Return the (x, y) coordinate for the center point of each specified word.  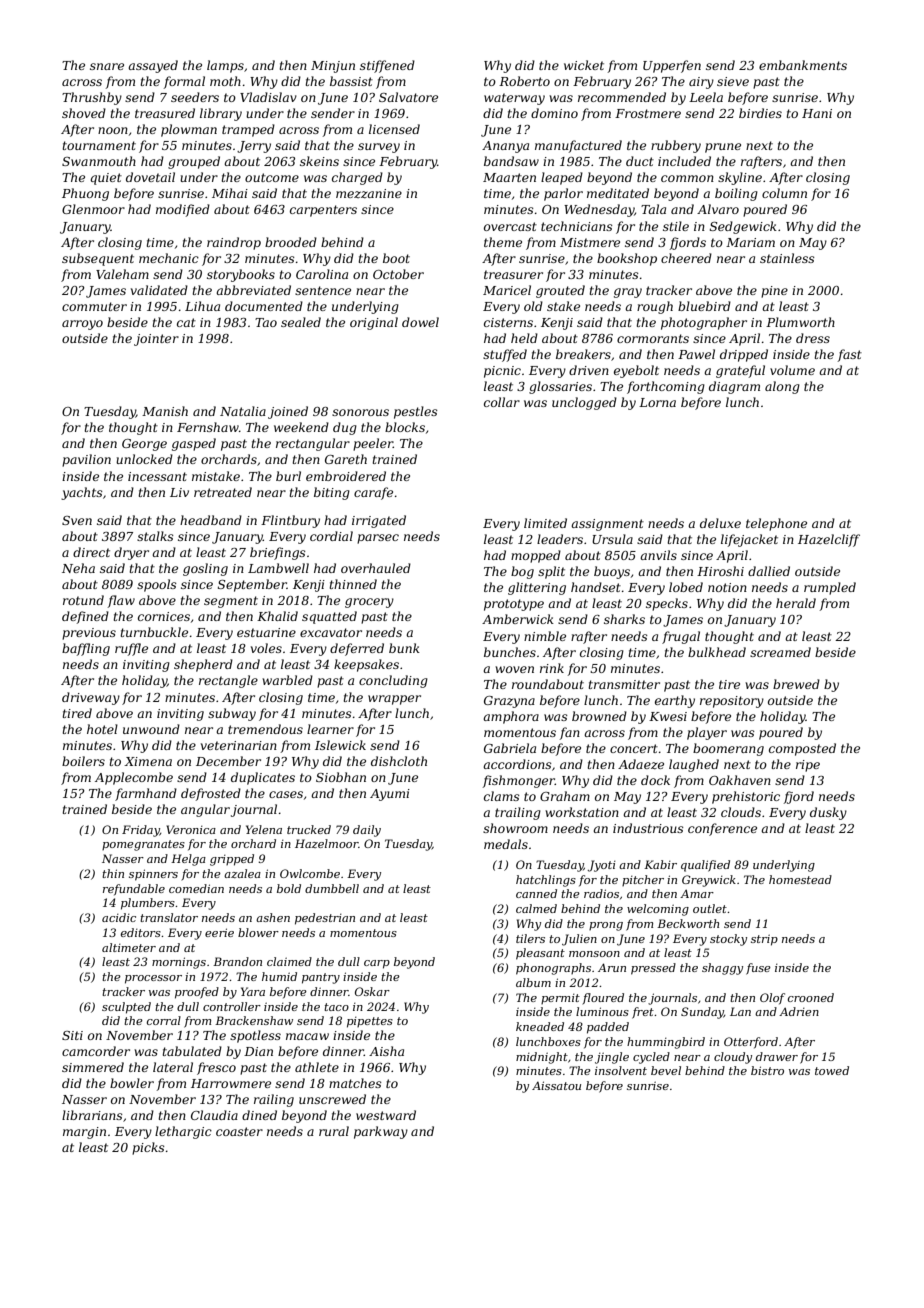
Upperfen (672, 66)
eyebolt (636, 371)
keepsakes (366, 665)
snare (107, 66)
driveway (91, 698)
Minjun (333, 67)
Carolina (322, 274)
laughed (694, 765)
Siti (72, 1035)
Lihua (202, 306)
